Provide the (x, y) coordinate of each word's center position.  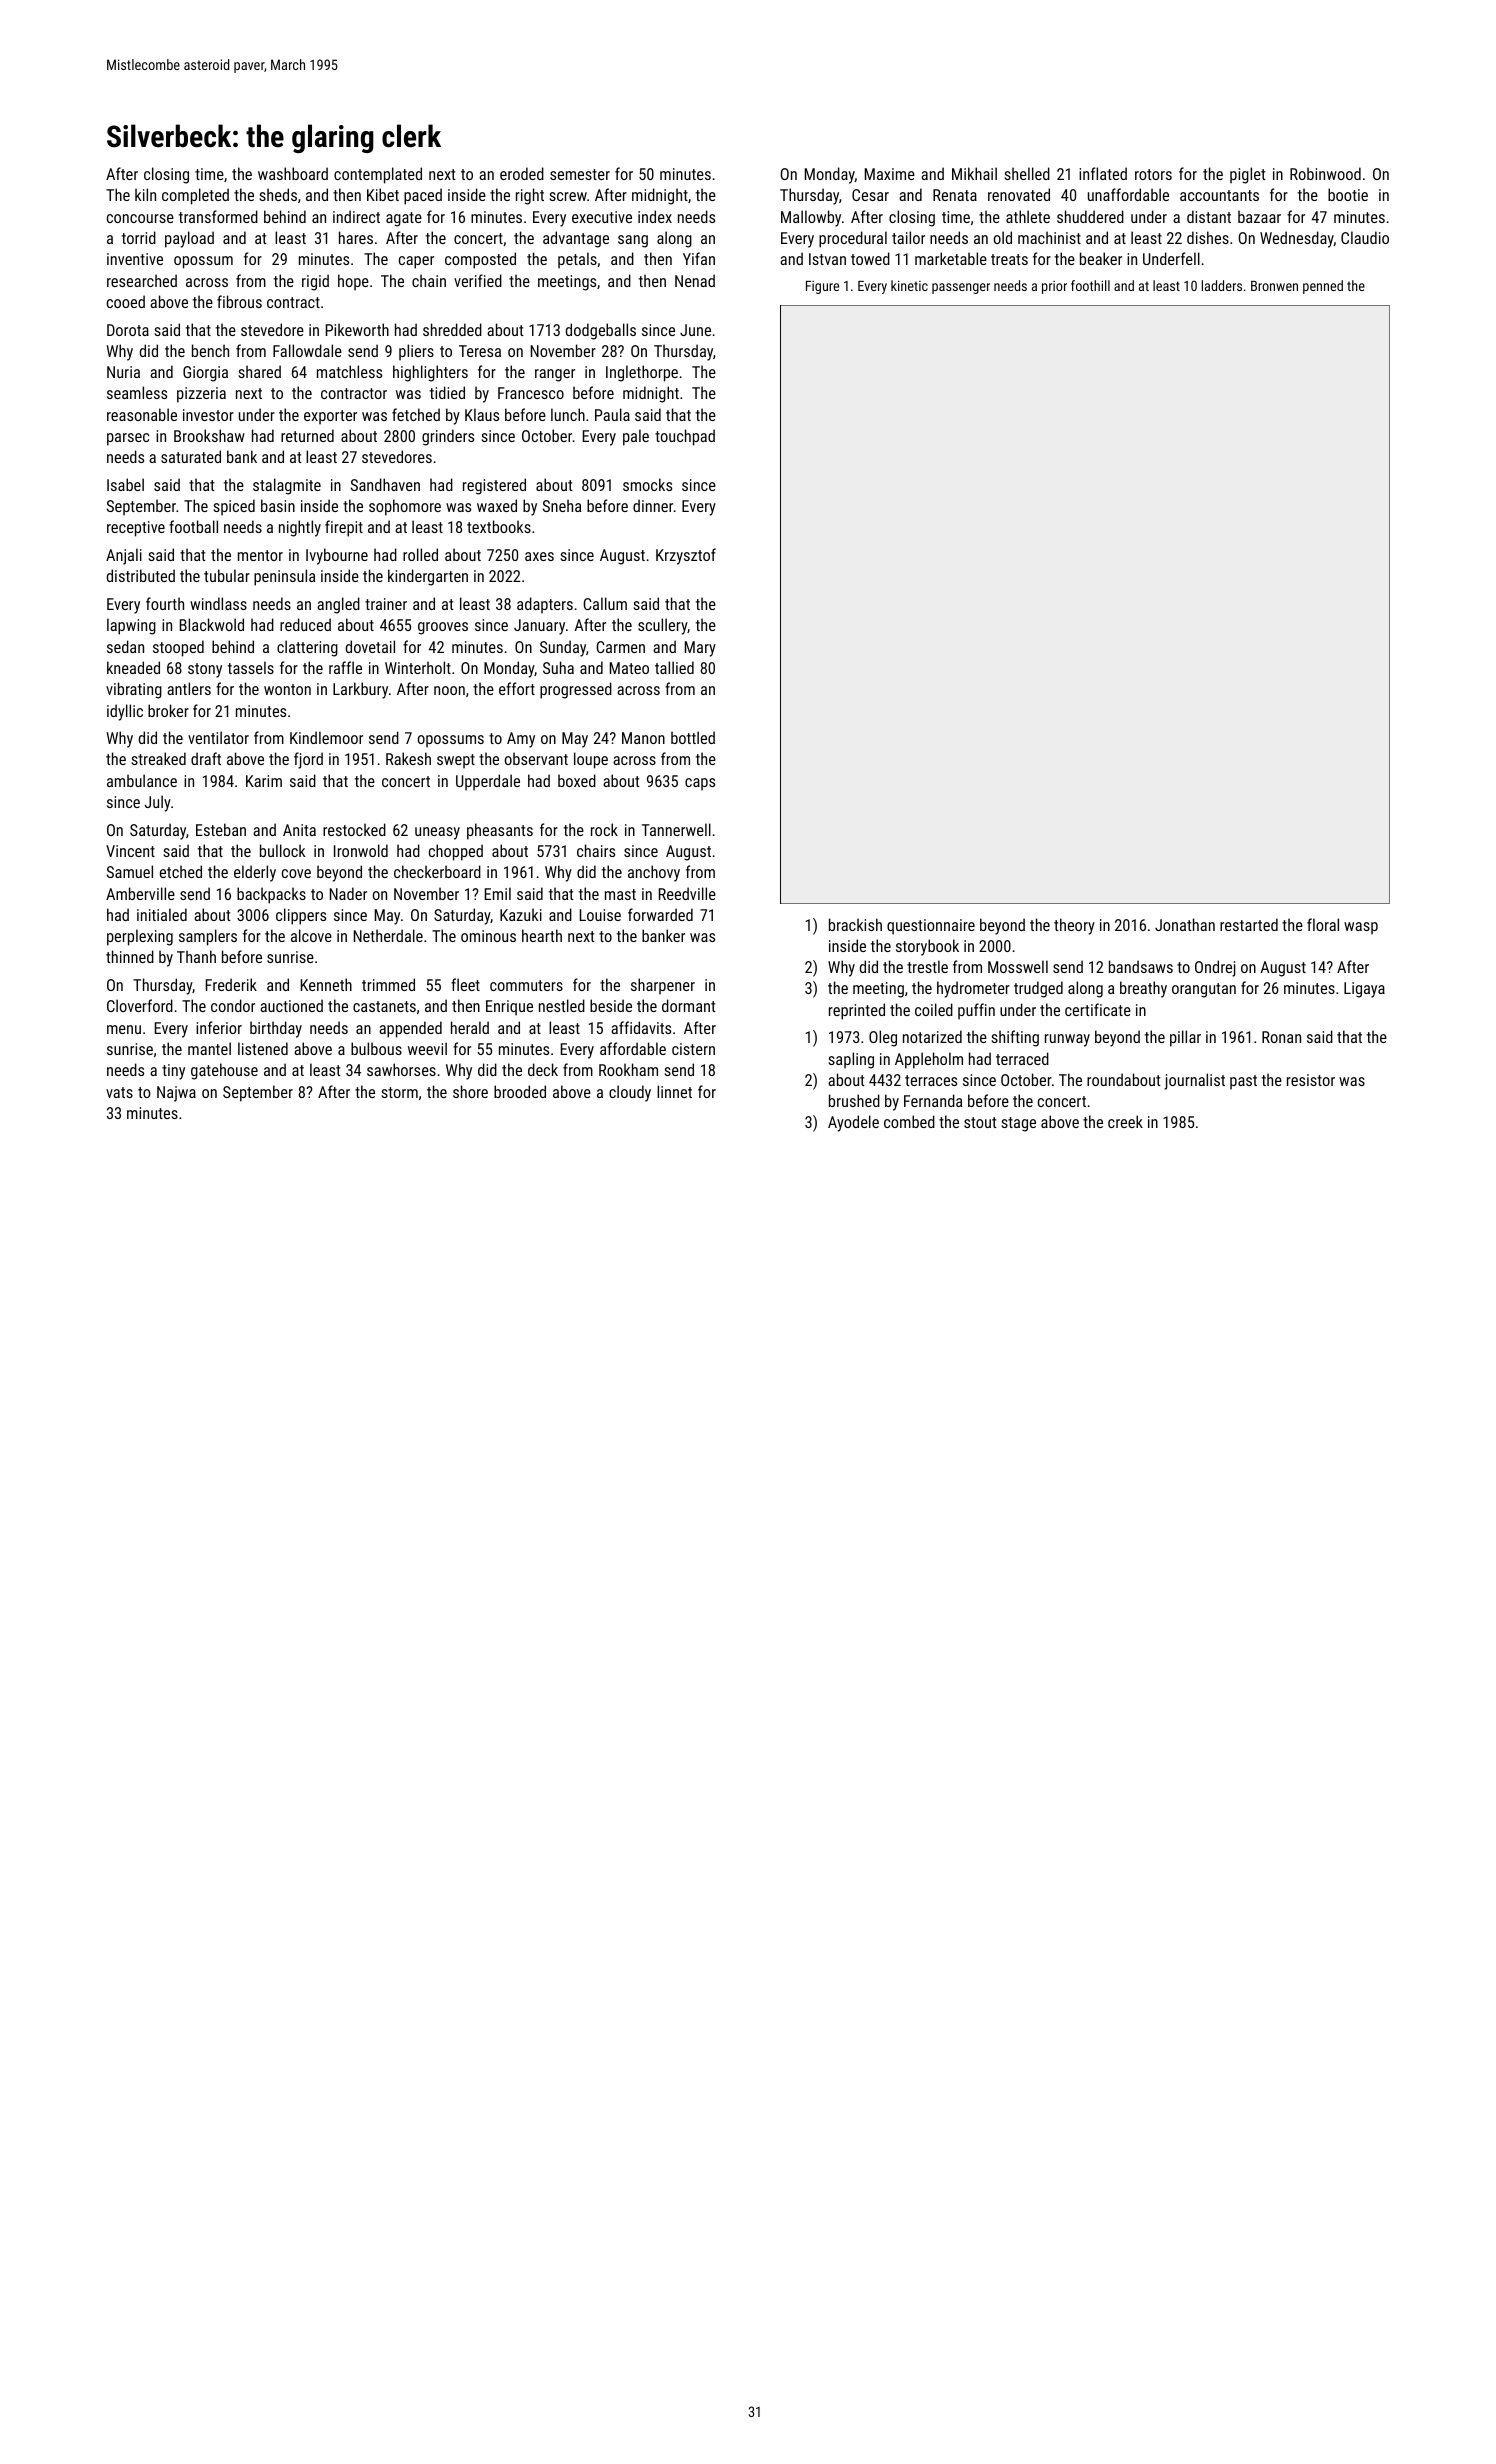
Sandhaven (385, 484)
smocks (647, 484)
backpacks (271, 895)
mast (620, 894)
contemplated (378, 175)
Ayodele (853, 1123)
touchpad (685, 437)
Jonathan (1185, 924)
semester (580, 174)
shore (470, 1091)
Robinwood (1325, 173)
